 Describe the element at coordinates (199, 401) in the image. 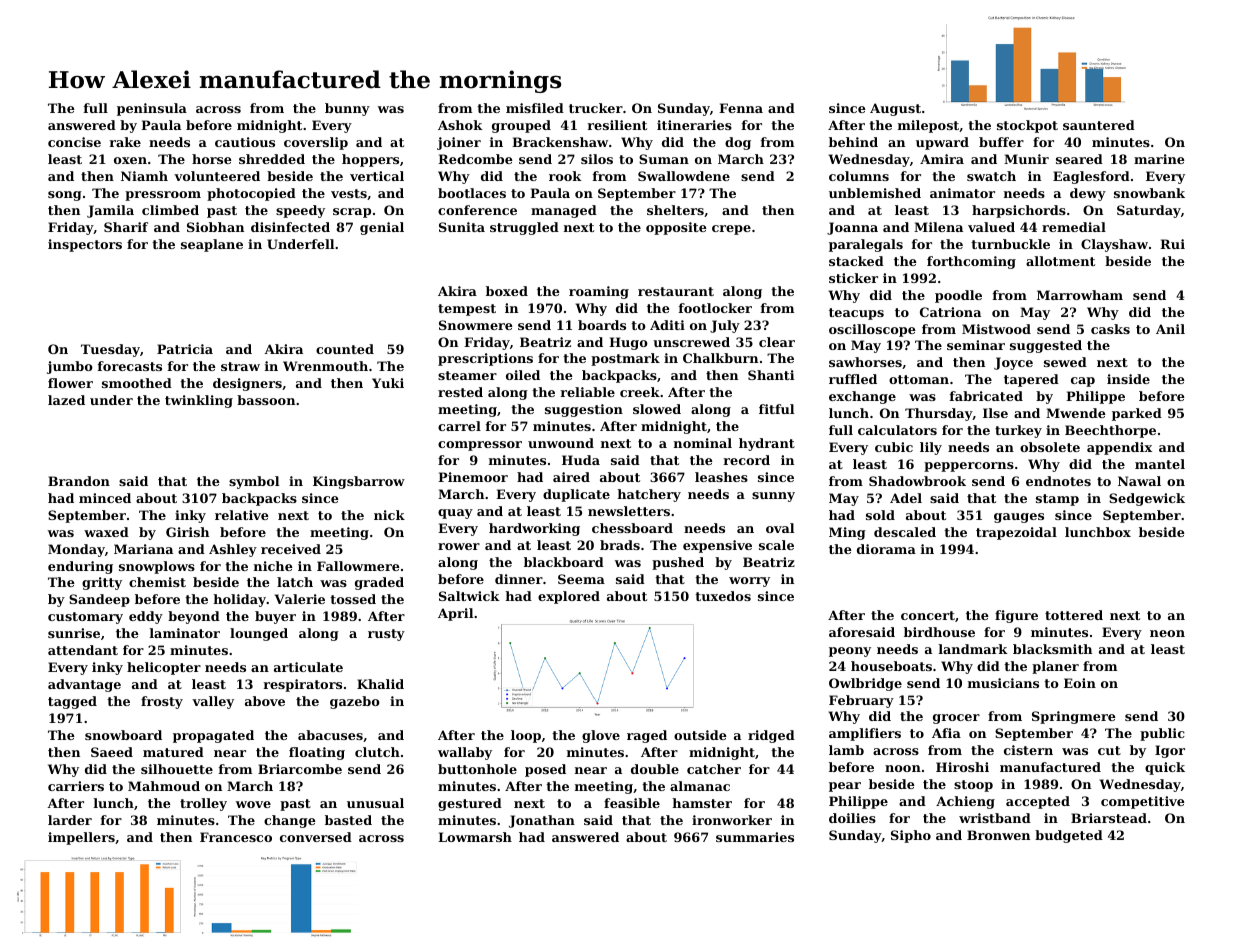

I see `twinkling` at that location.
